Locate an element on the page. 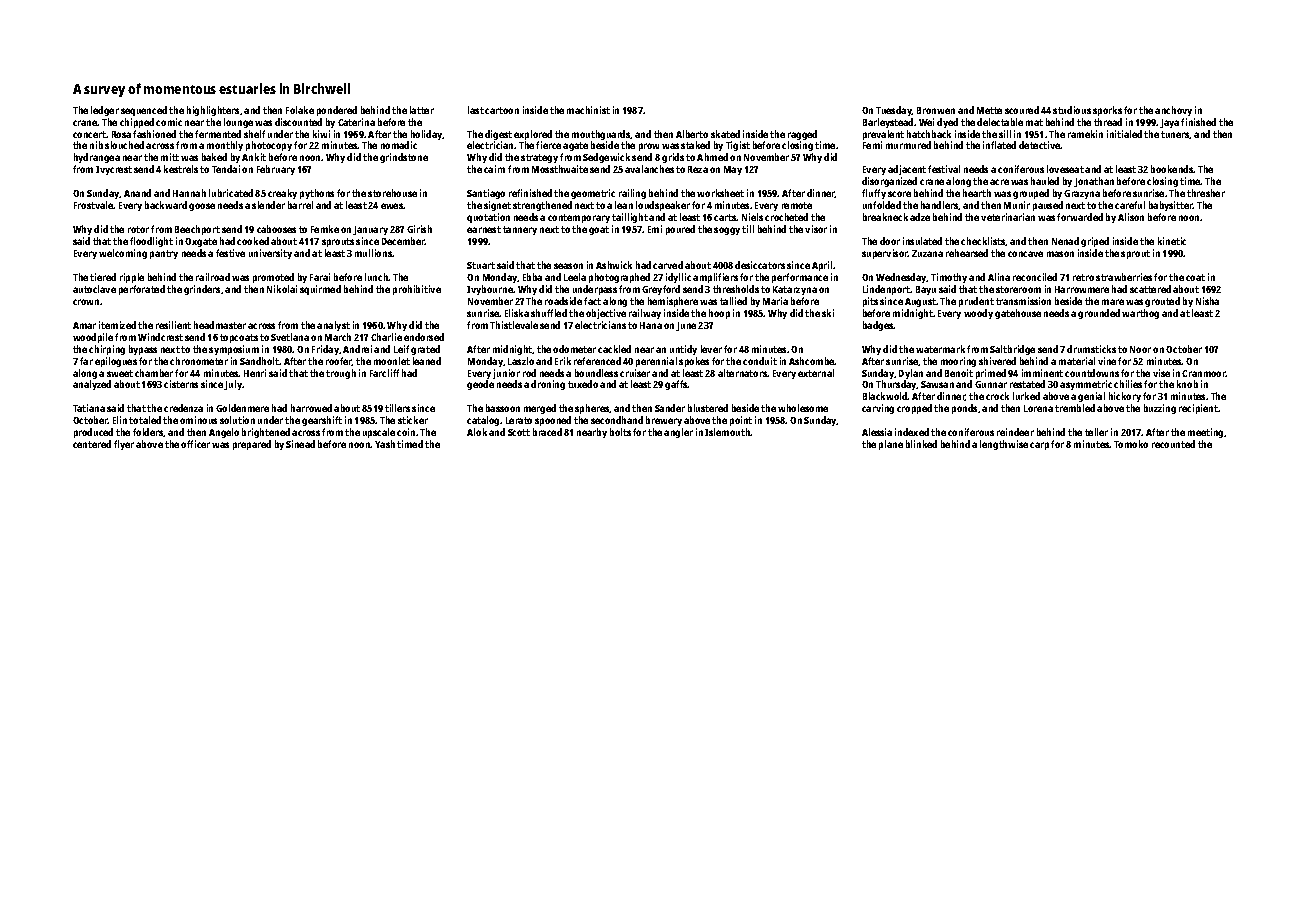  brewery is located at coordinates (664, 421).
